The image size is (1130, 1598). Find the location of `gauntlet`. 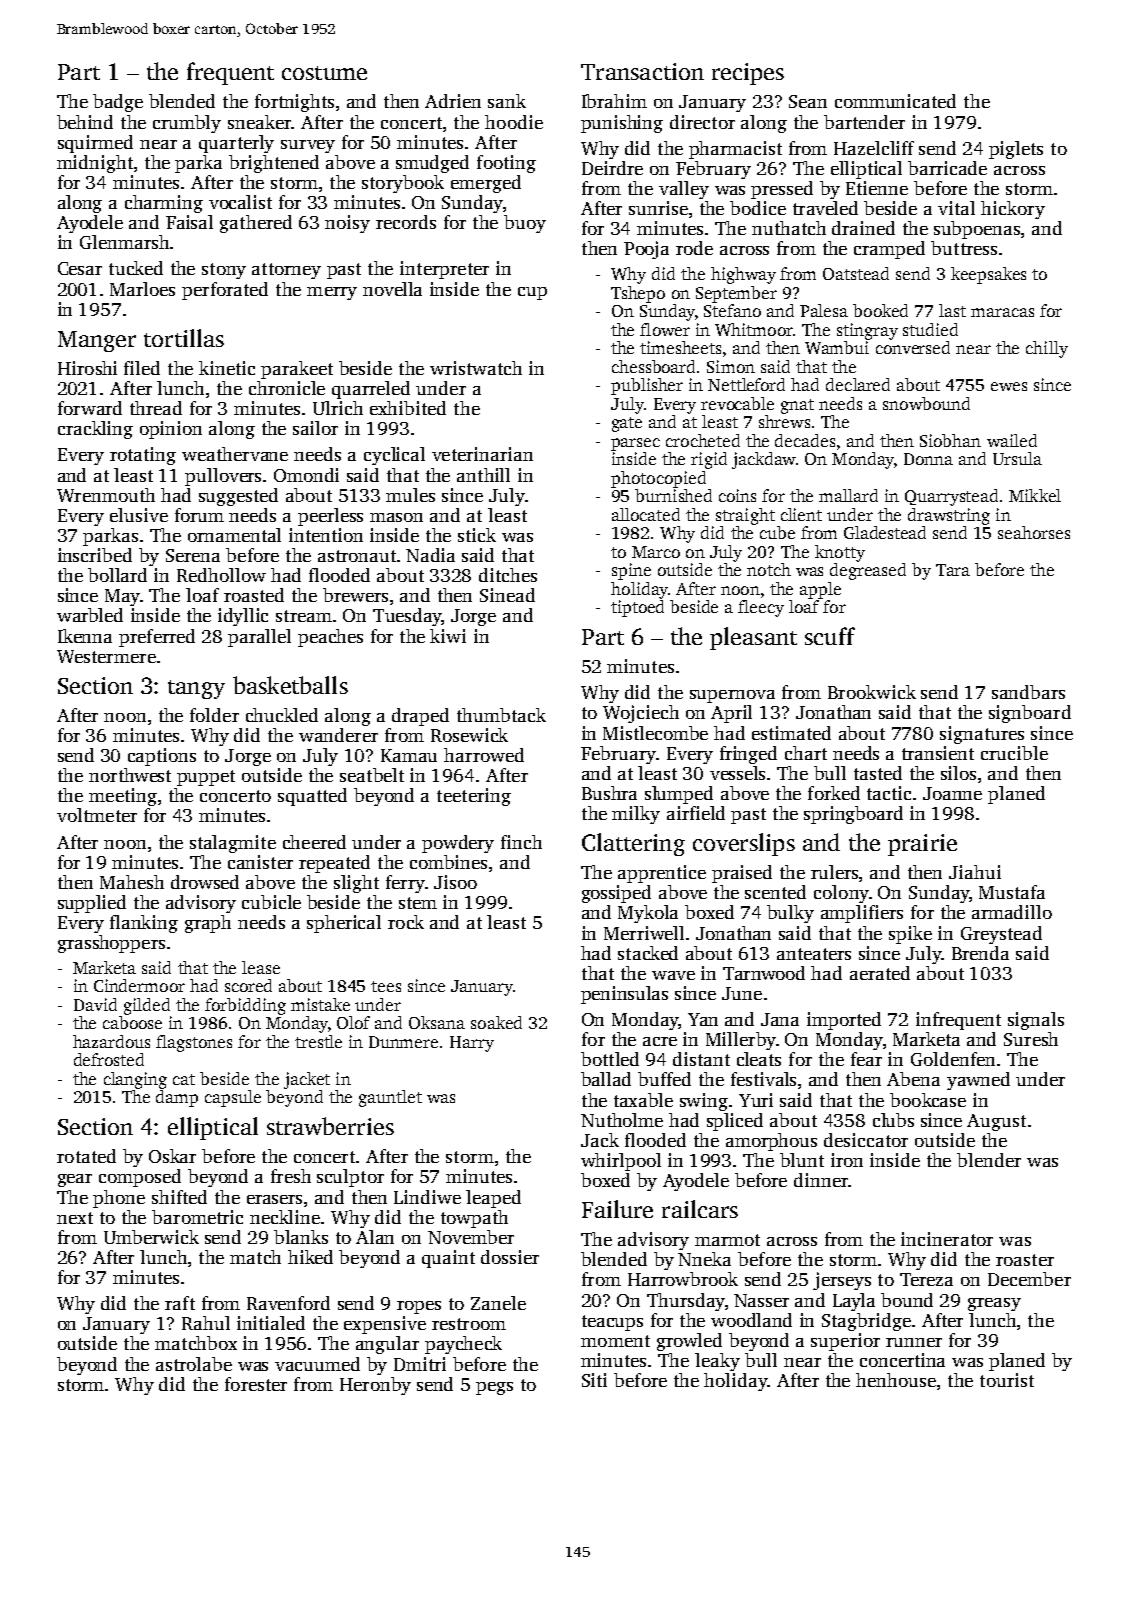

gauntlet is located at coordinates (390, 1098).
